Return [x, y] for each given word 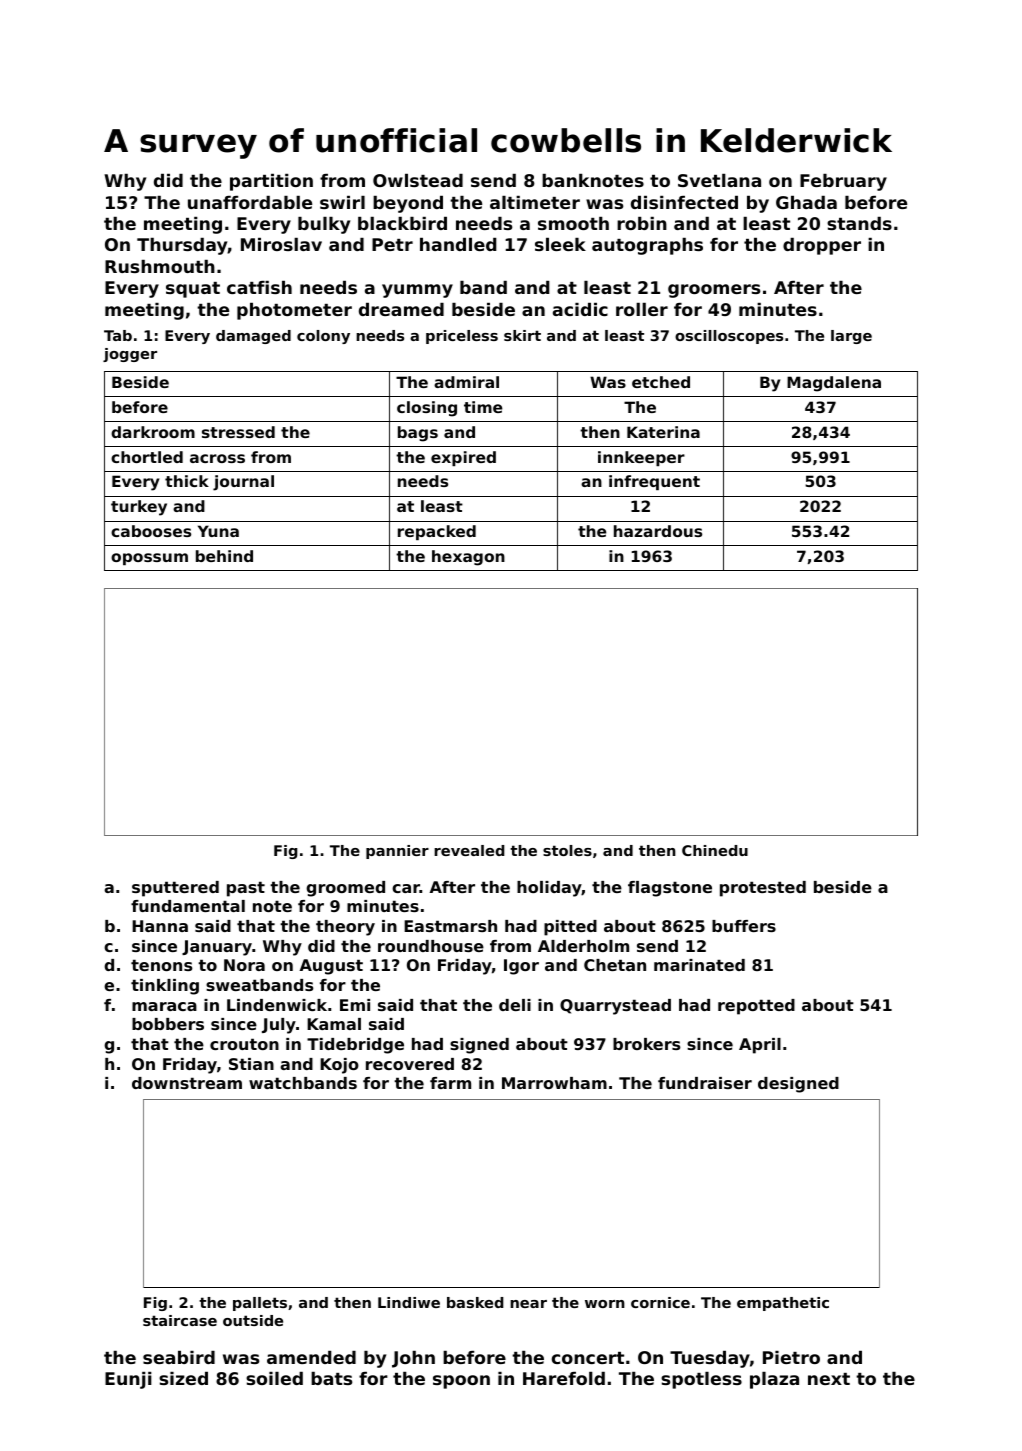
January [217, 948]
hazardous [658, 531]
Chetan [615, 965]
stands [859, 223]
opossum [149, 559]
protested [763, 889]
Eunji [128, 1380]
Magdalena [834, 384]
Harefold [564, 1378]
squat [193, 290]
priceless [462, 337]
